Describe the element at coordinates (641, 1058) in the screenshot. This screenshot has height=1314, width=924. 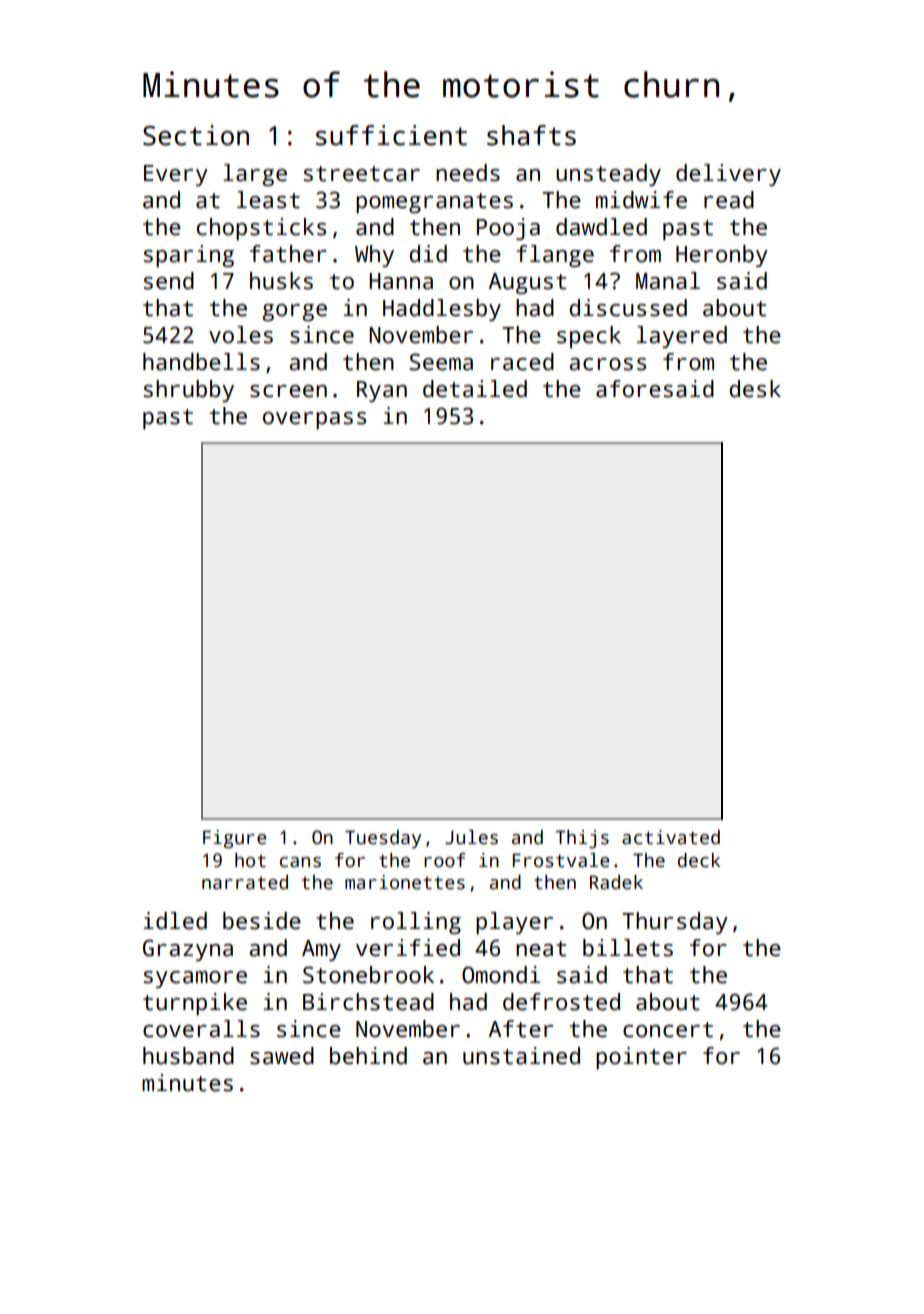
I see `pointer` at that location.
